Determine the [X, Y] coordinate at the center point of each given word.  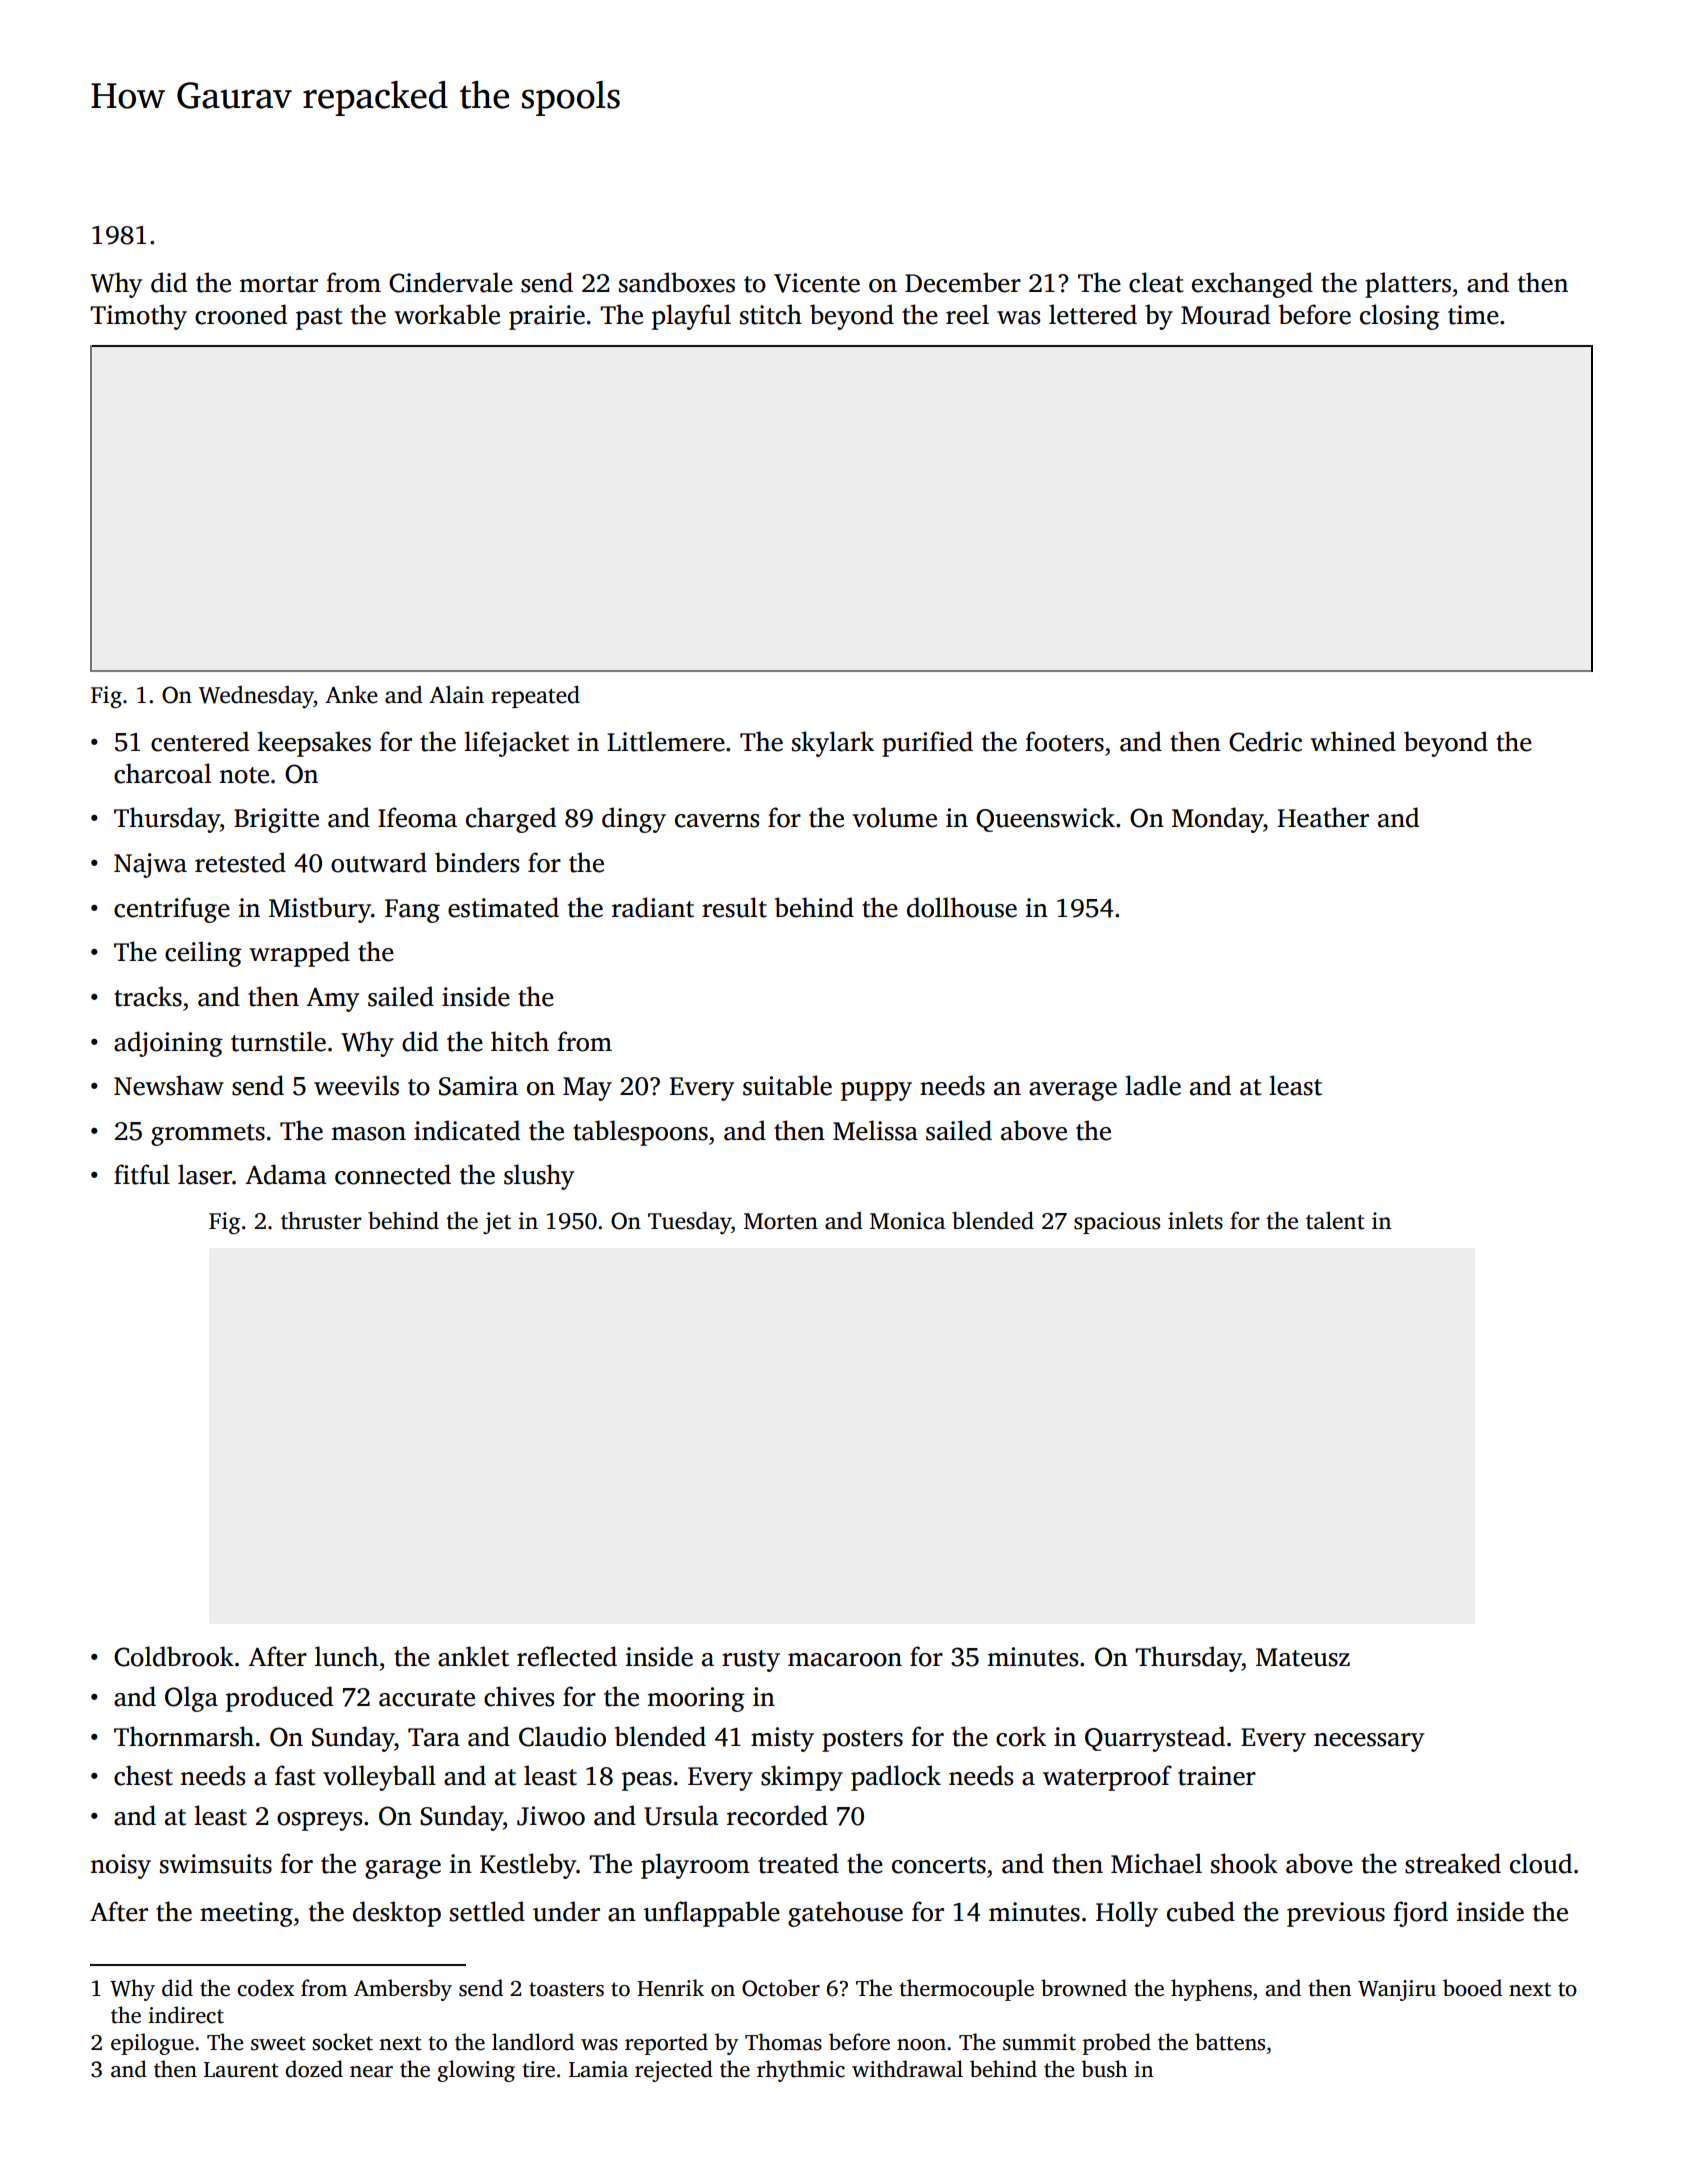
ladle [1153, 1085]
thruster [321, 1220]
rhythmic [801, 2071]
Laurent [241, 2070]
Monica [907, 1221]
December [963, 282]
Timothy [138, 317]
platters [1408, 285]
